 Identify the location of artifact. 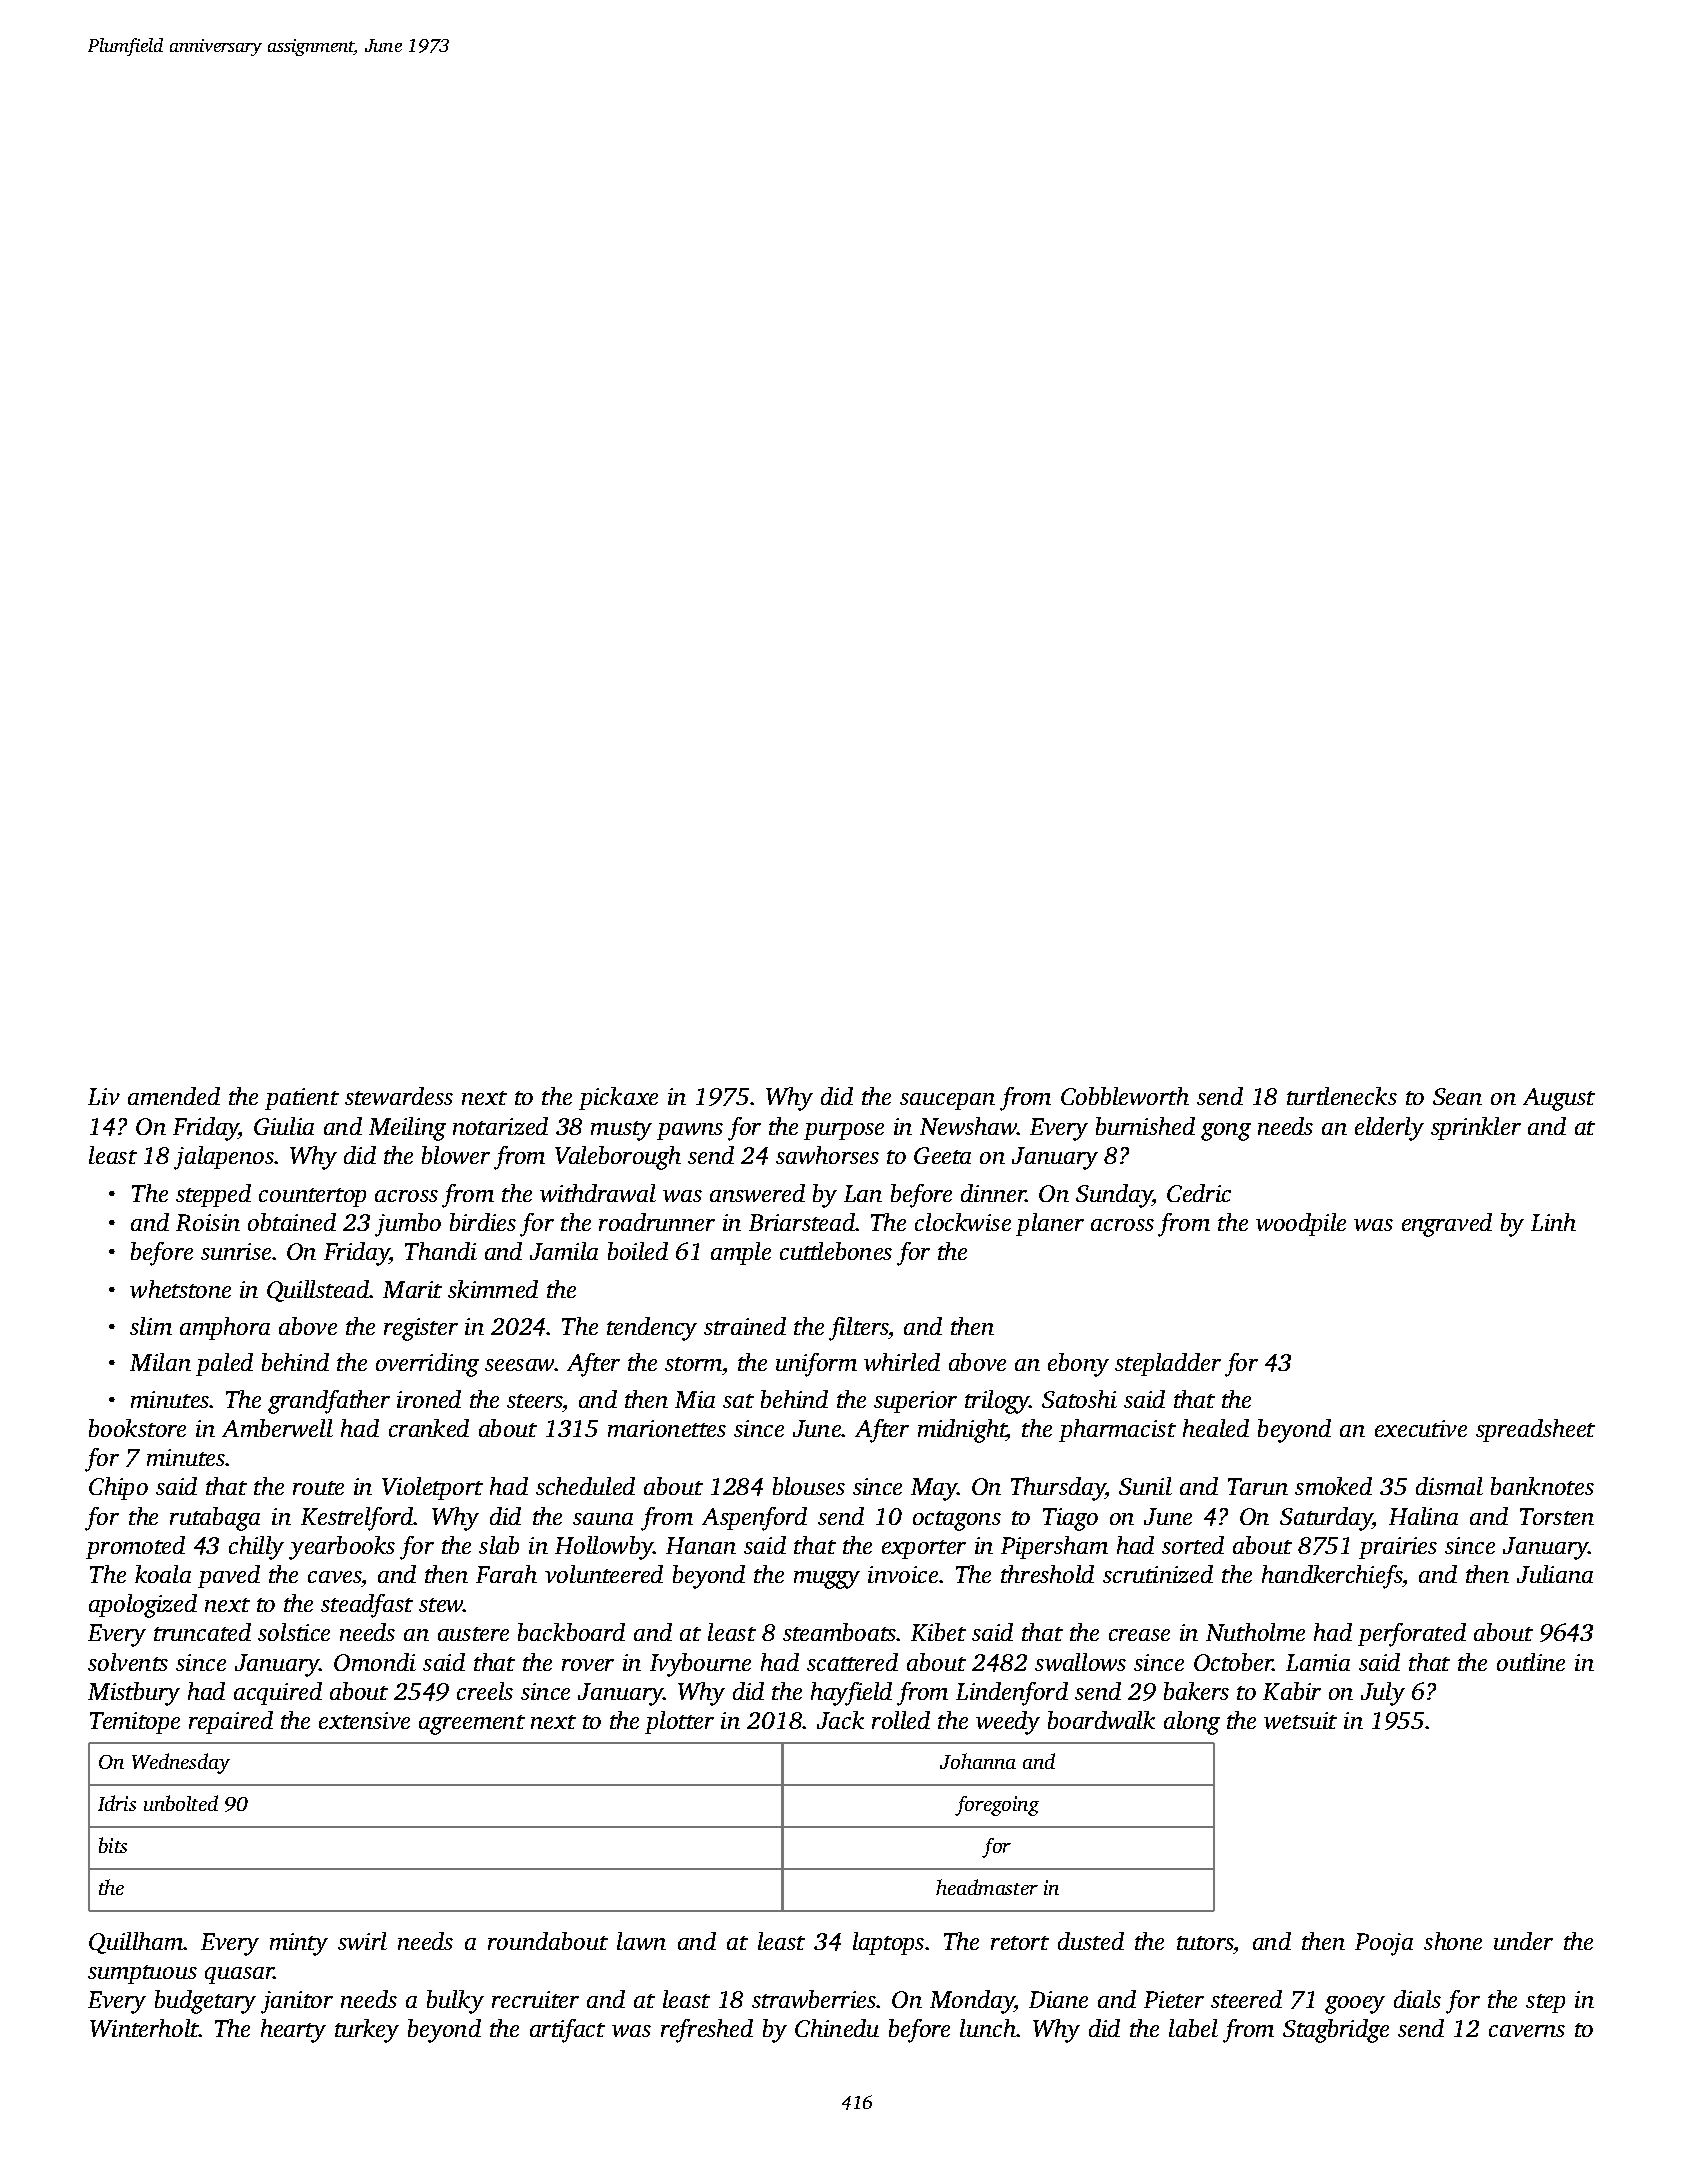
(567, 2031).
